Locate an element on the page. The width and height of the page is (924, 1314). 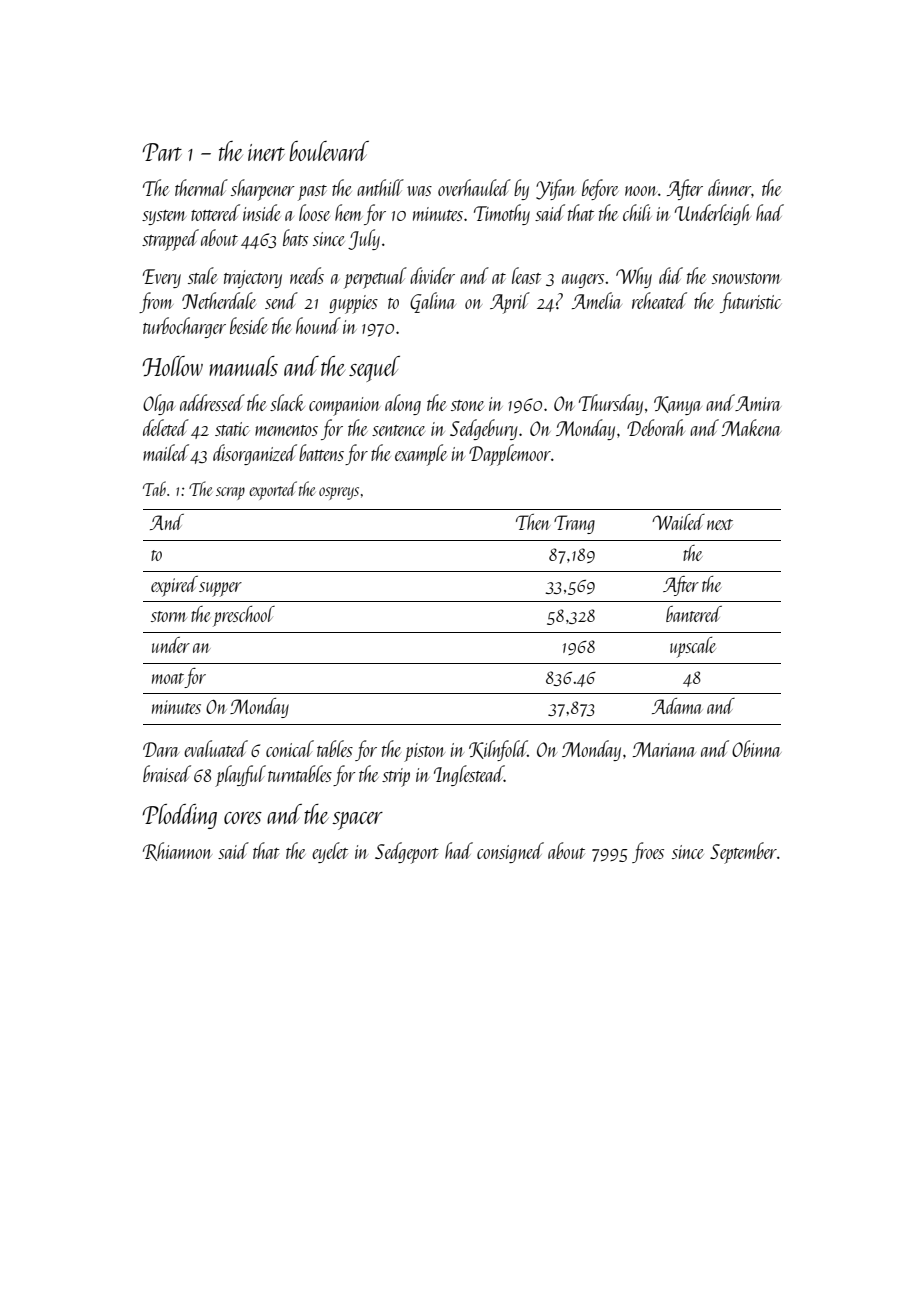
overhauled is located at coordinates (474, 187).
